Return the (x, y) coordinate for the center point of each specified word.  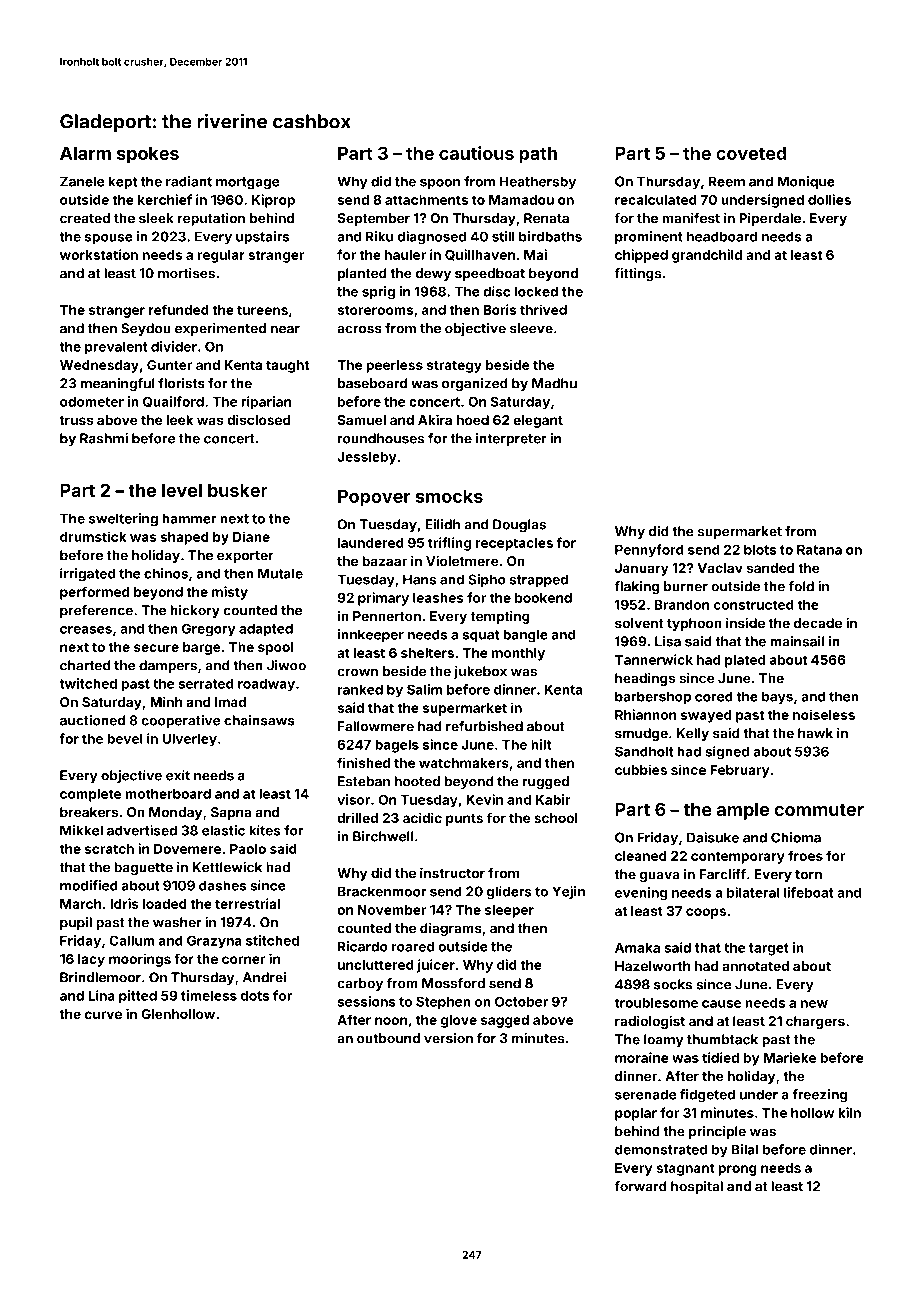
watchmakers (464, 763)
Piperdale (770, 219)
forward (640, 1186)
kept (123, 182)
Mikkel (81, 830)
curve (103, 1015)
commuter (819, 810)
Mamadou (521, 200)
